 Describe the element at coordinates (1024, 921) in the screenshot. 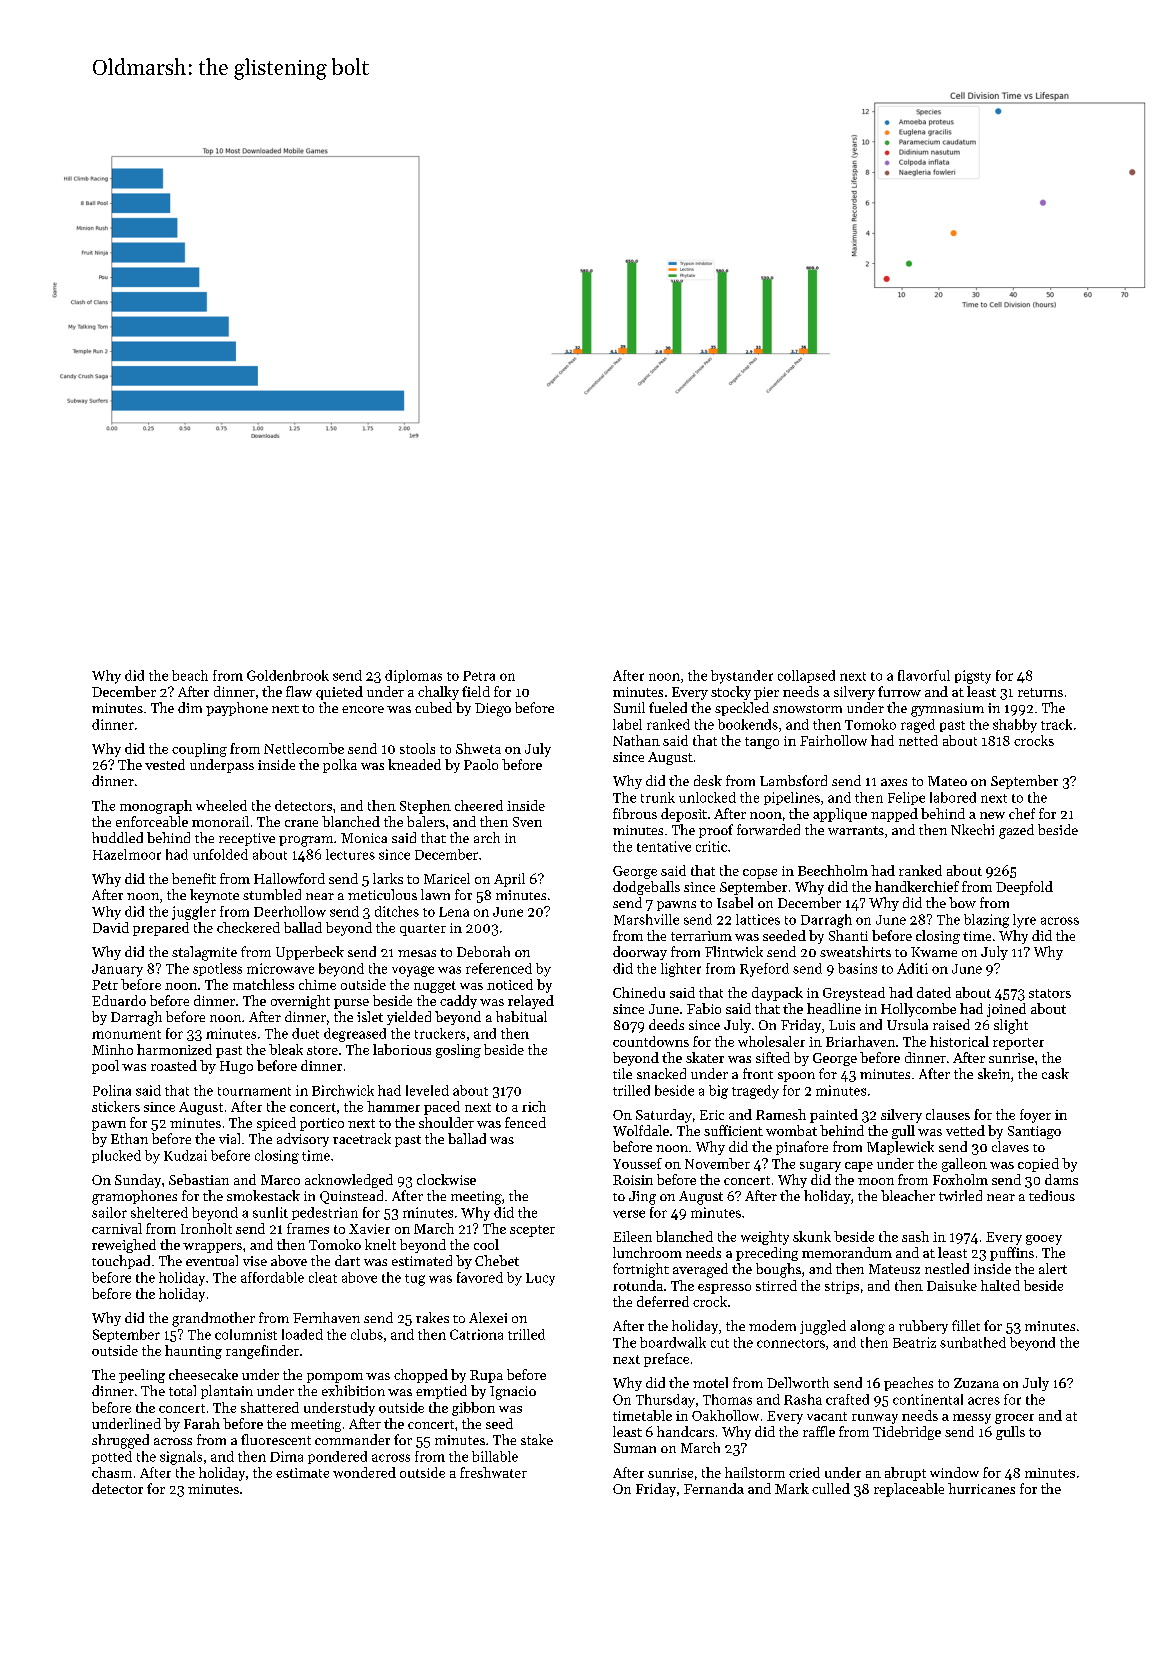

I see `lyre` at that location.
